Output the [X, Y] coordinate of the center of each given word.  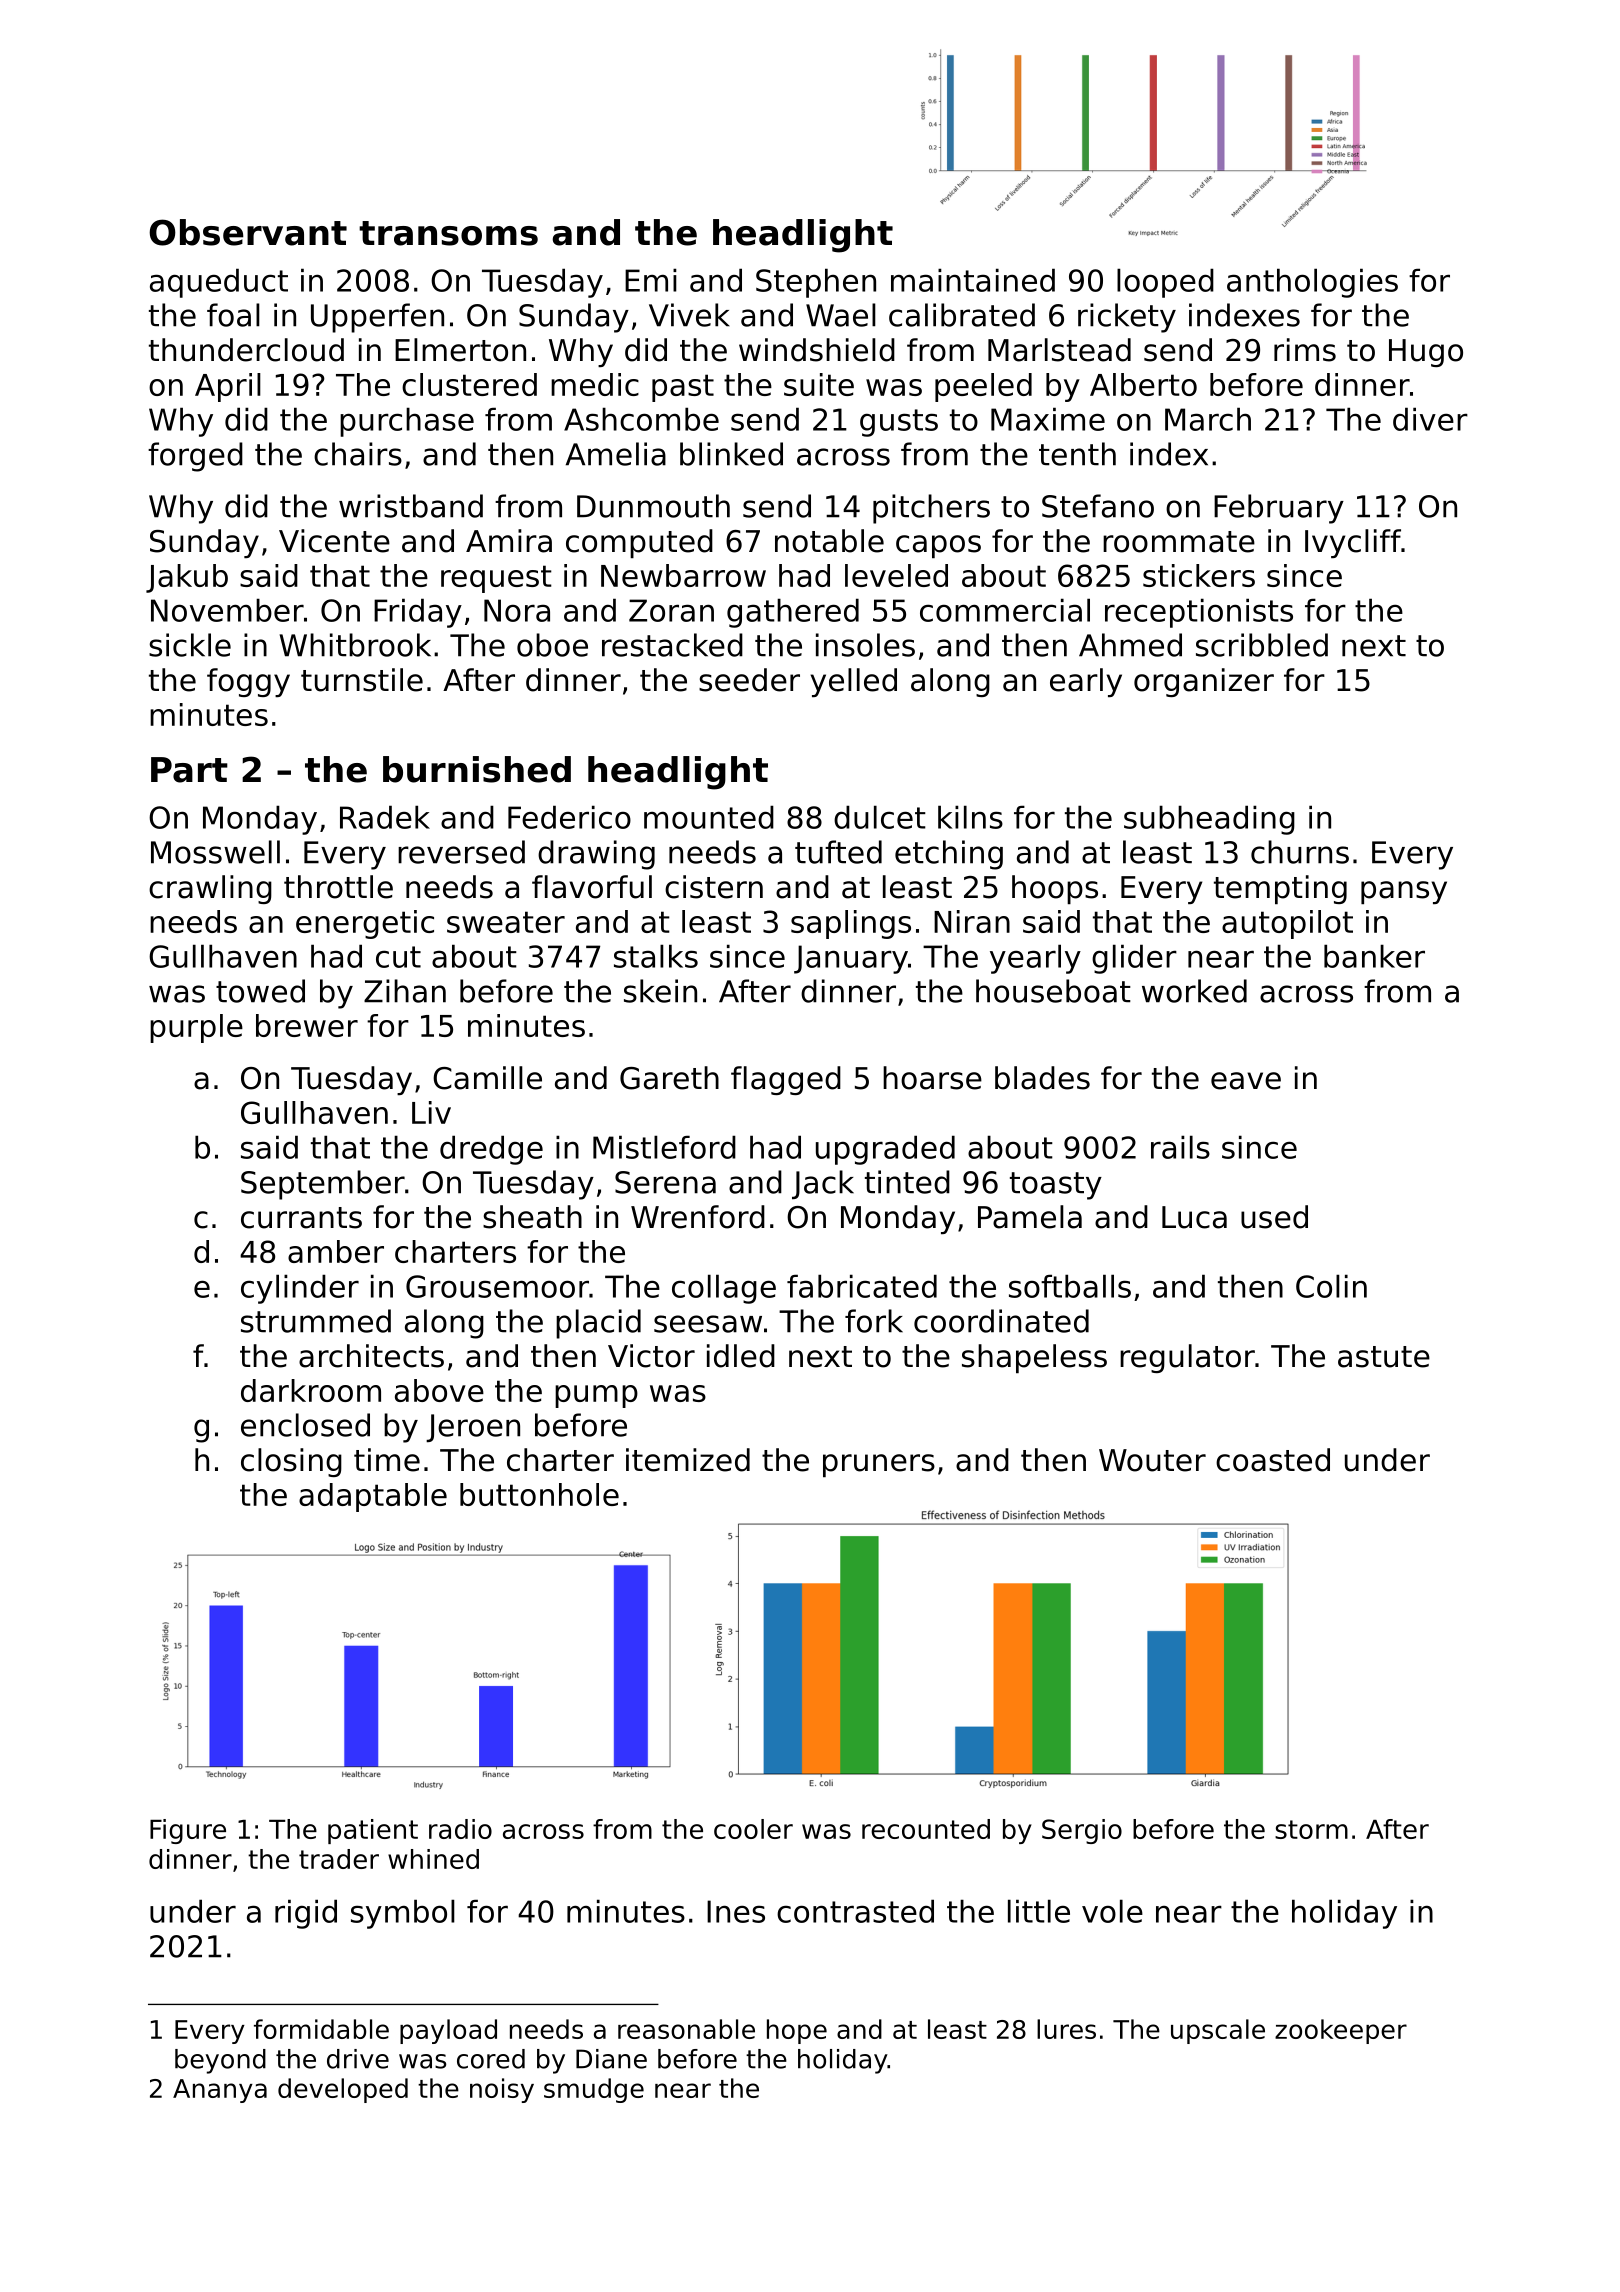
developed [343, 2090]
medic [595, 384]
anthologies [1312, 283]
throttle [338, 887]
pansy [1404, 892]
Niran [972, 921]
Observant [248, 232]
